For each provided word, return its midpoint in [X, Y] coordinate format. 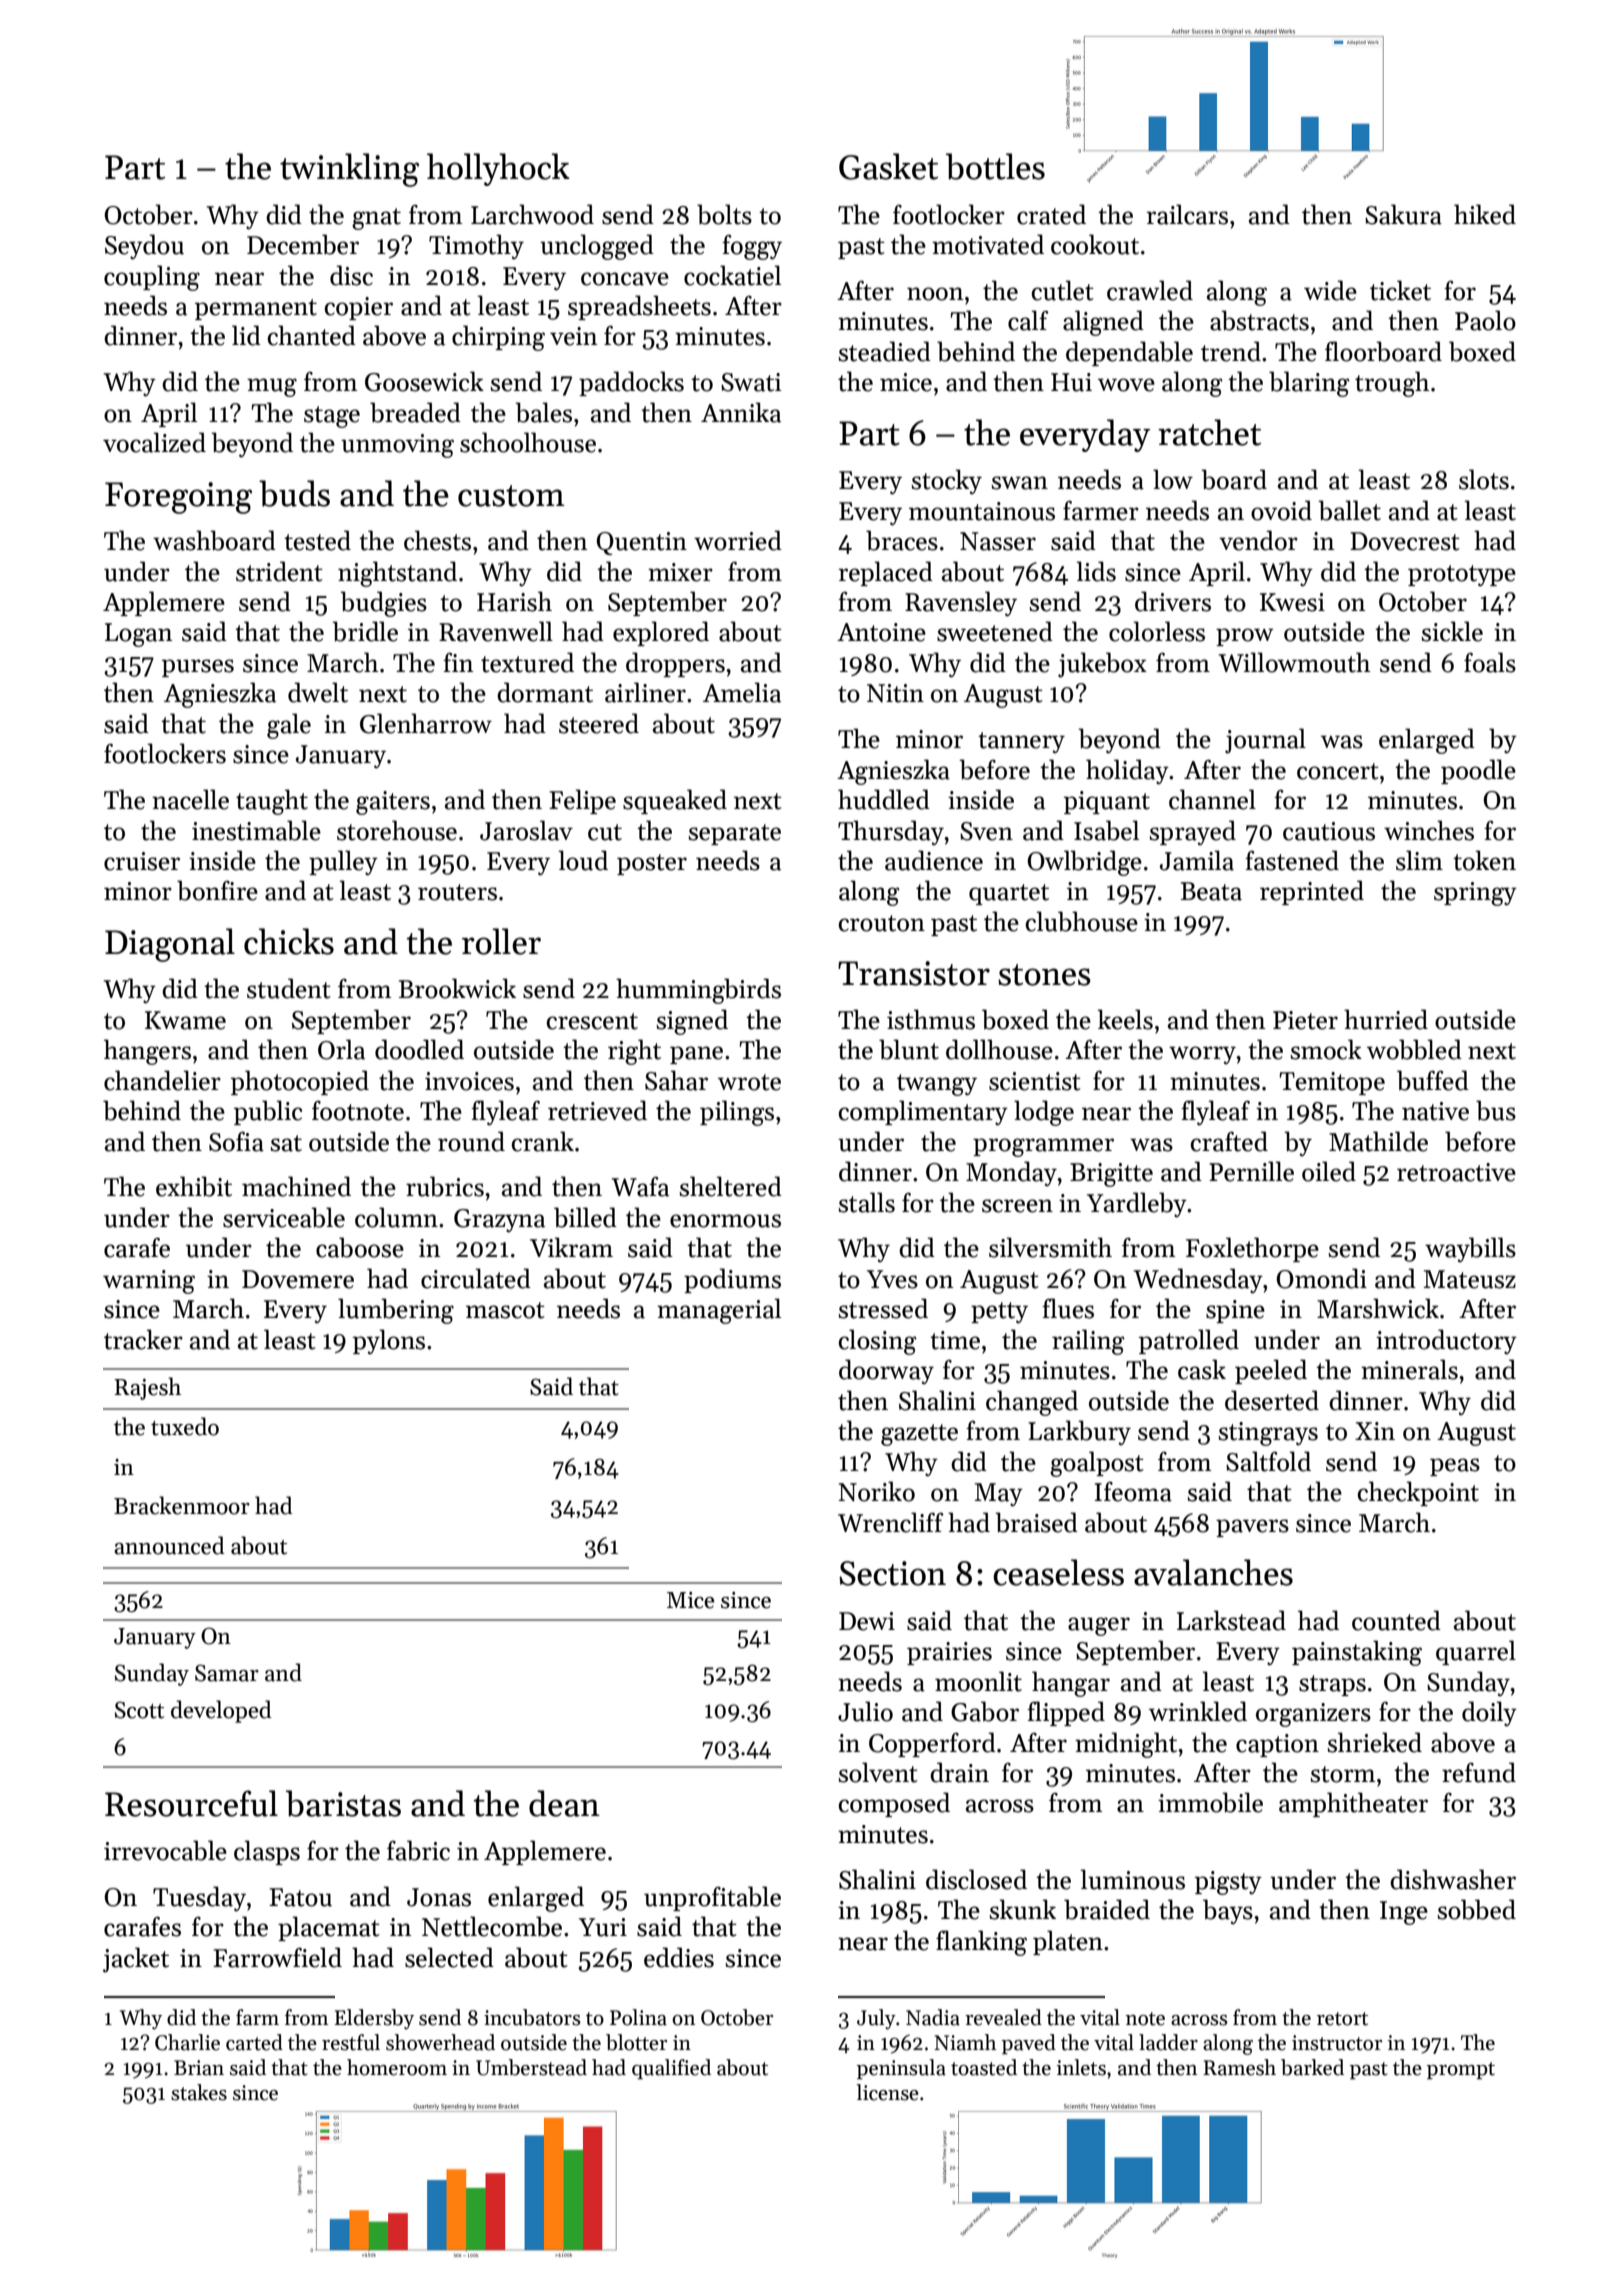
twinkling [349, 170]
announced [169, 1545]
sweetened [995, 631]
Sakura [1403, 214]
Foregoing [178, 498]
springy [1475, 894]
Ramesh [1239, 2067]
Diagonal [170, 945]
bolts [724, 214]
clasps [267, 1852]
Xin [1375, 1431]
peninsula [901, 2069]
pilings [737, 1113]
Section [892, 1573]
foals [1490, 662]
